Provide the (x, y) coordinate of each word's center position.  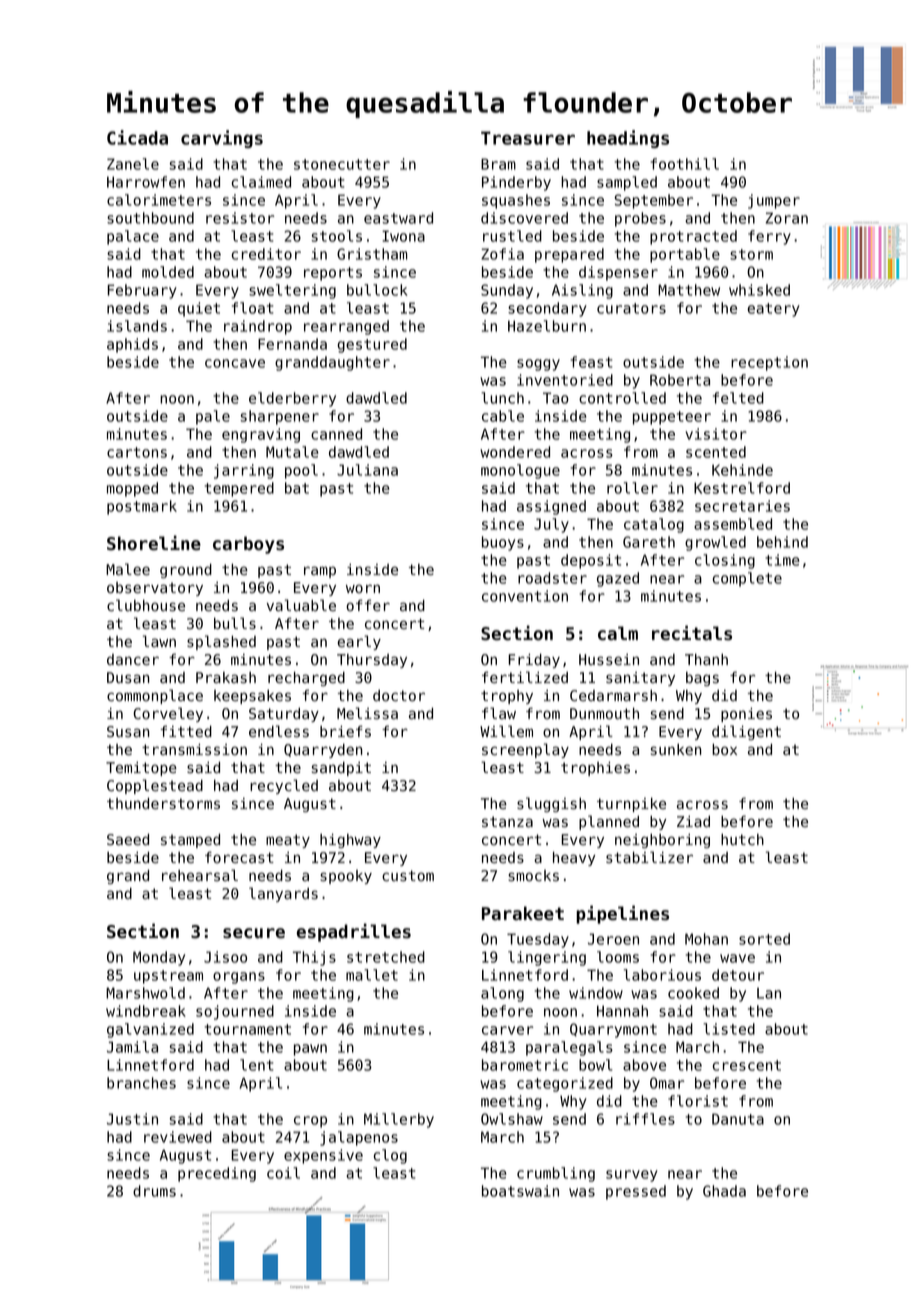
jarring (244, 471)
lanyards (283, 894)
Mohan (706, 939)
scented (716, 452)
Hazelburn (547, 326)
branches (141, 1083)
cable (503, 416)
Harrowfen (146, 182)
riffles (645, 1119)
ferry (769, 237)
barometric (525, 1065)
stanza (507, 822)
